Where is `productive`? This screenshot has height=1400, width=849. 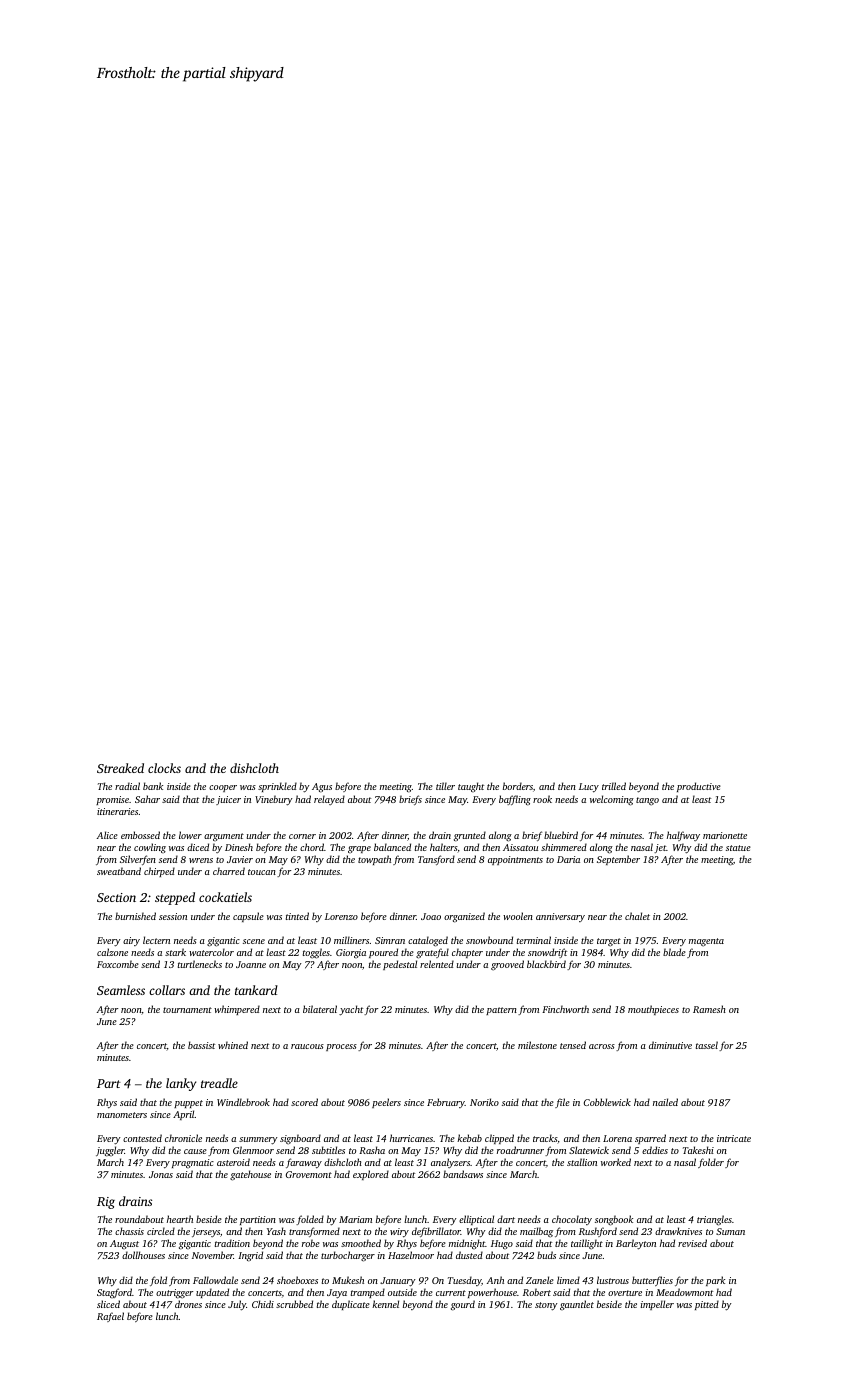
productive is located at coordinates (699, 787).
